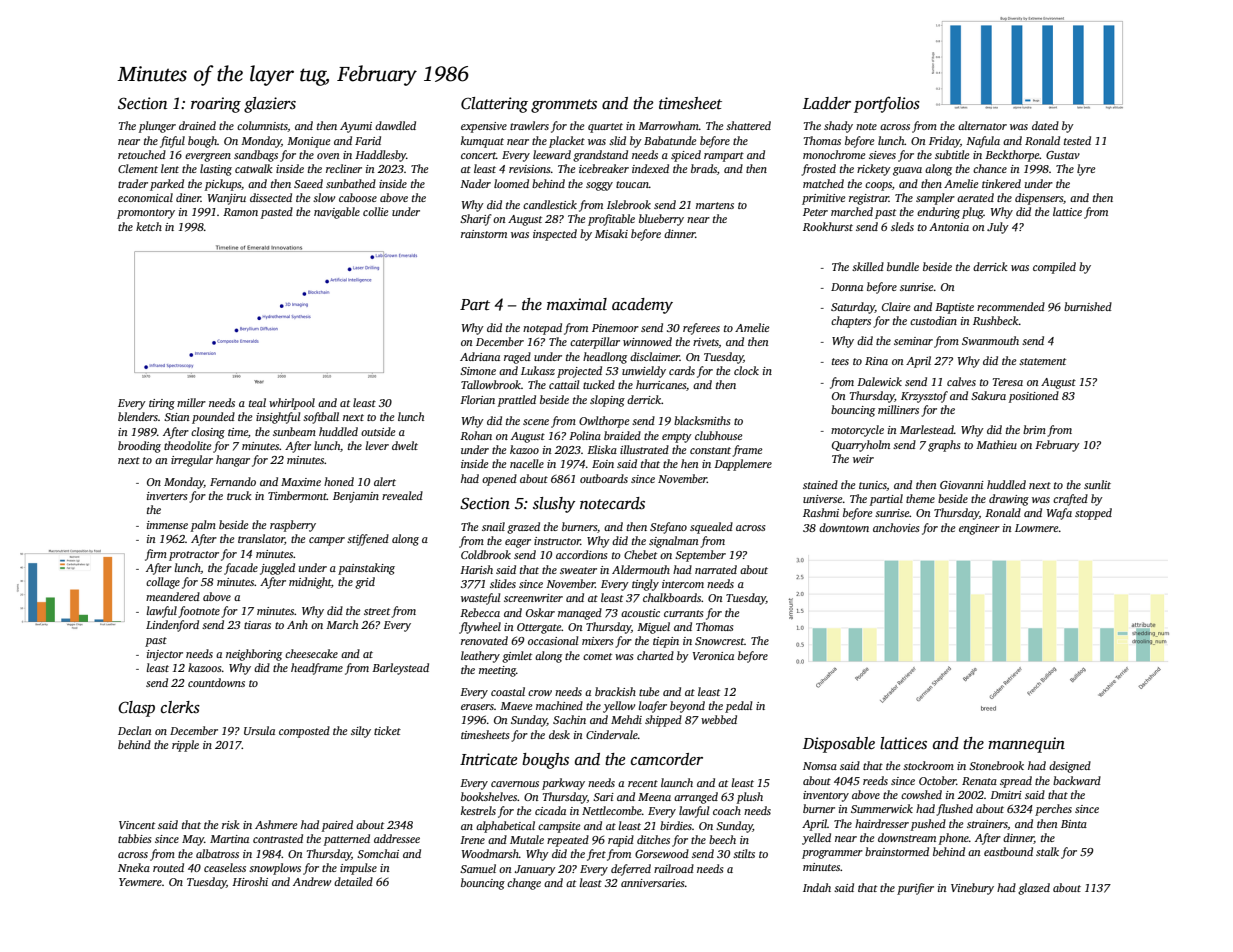 The width and height of the page is (1233, 952). What do you see at coordinates (577, 304) in the page?
I see `maximal` at bounding box center [577, 304].
